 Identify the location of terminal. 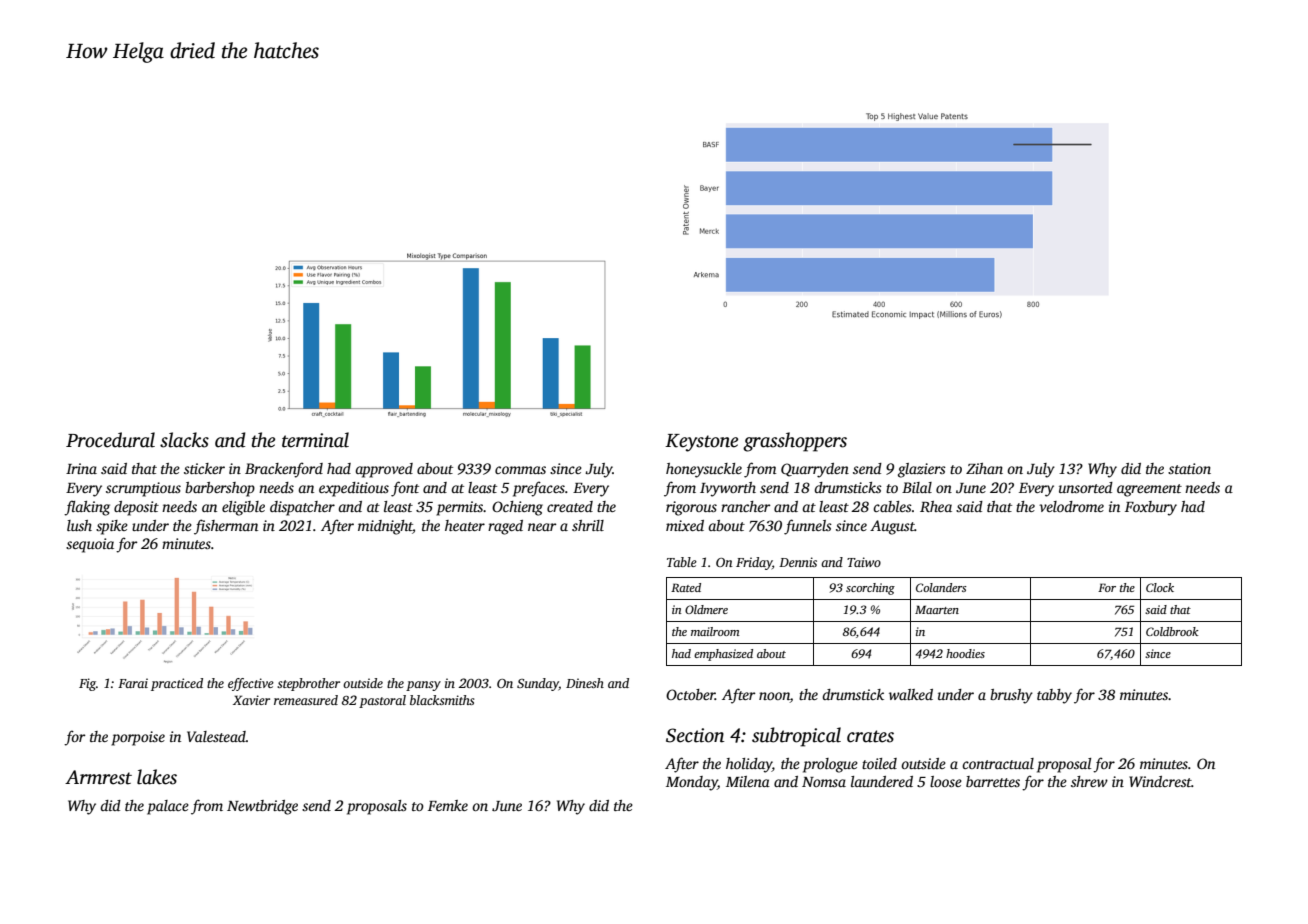
(315, 440).
